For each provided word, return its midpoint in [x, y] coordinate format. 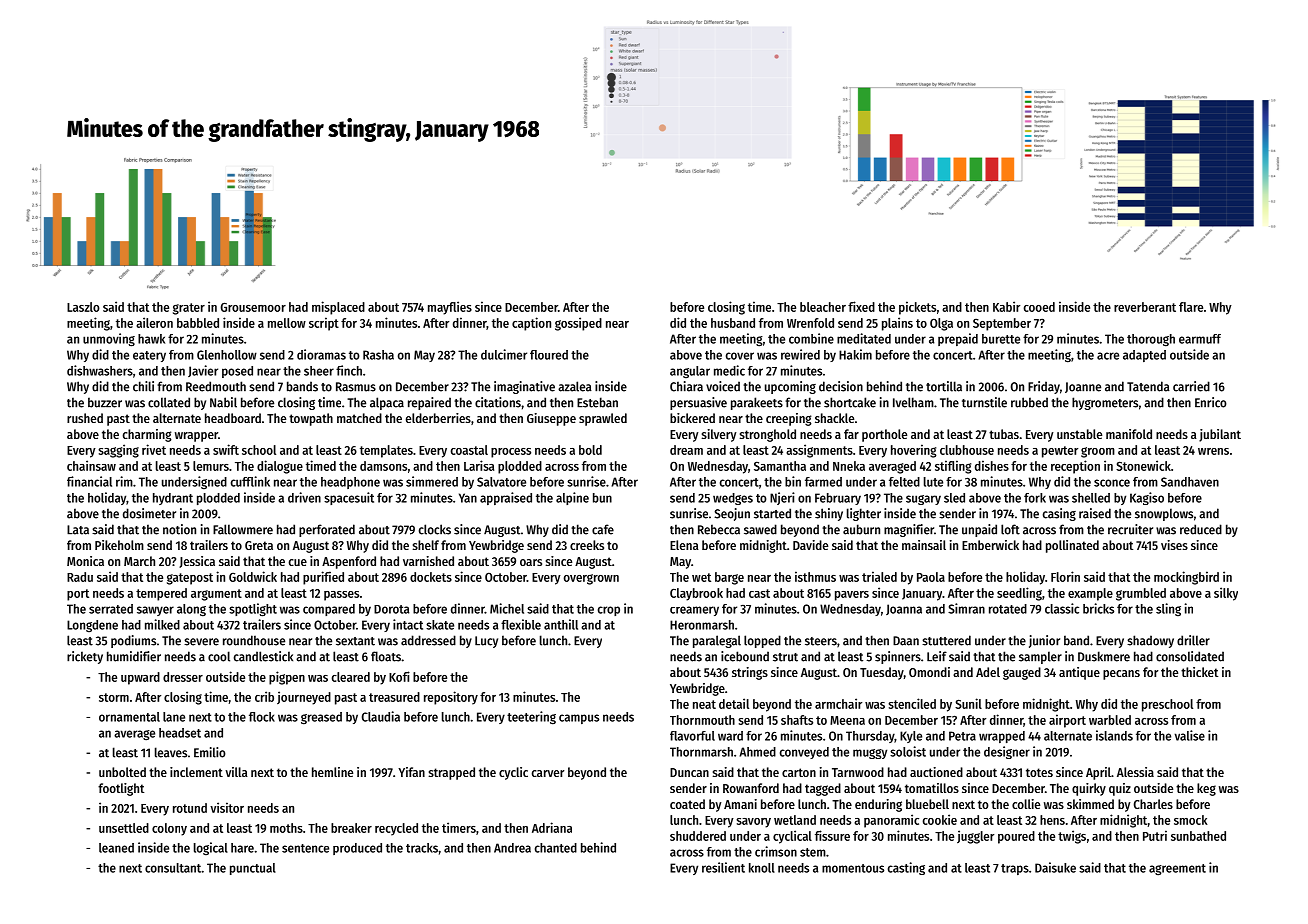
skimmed [1090, 804]
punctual [253, 869]
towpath [311, 419]
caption [531, 324]
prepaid [958, 339]
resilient [723, 867]
